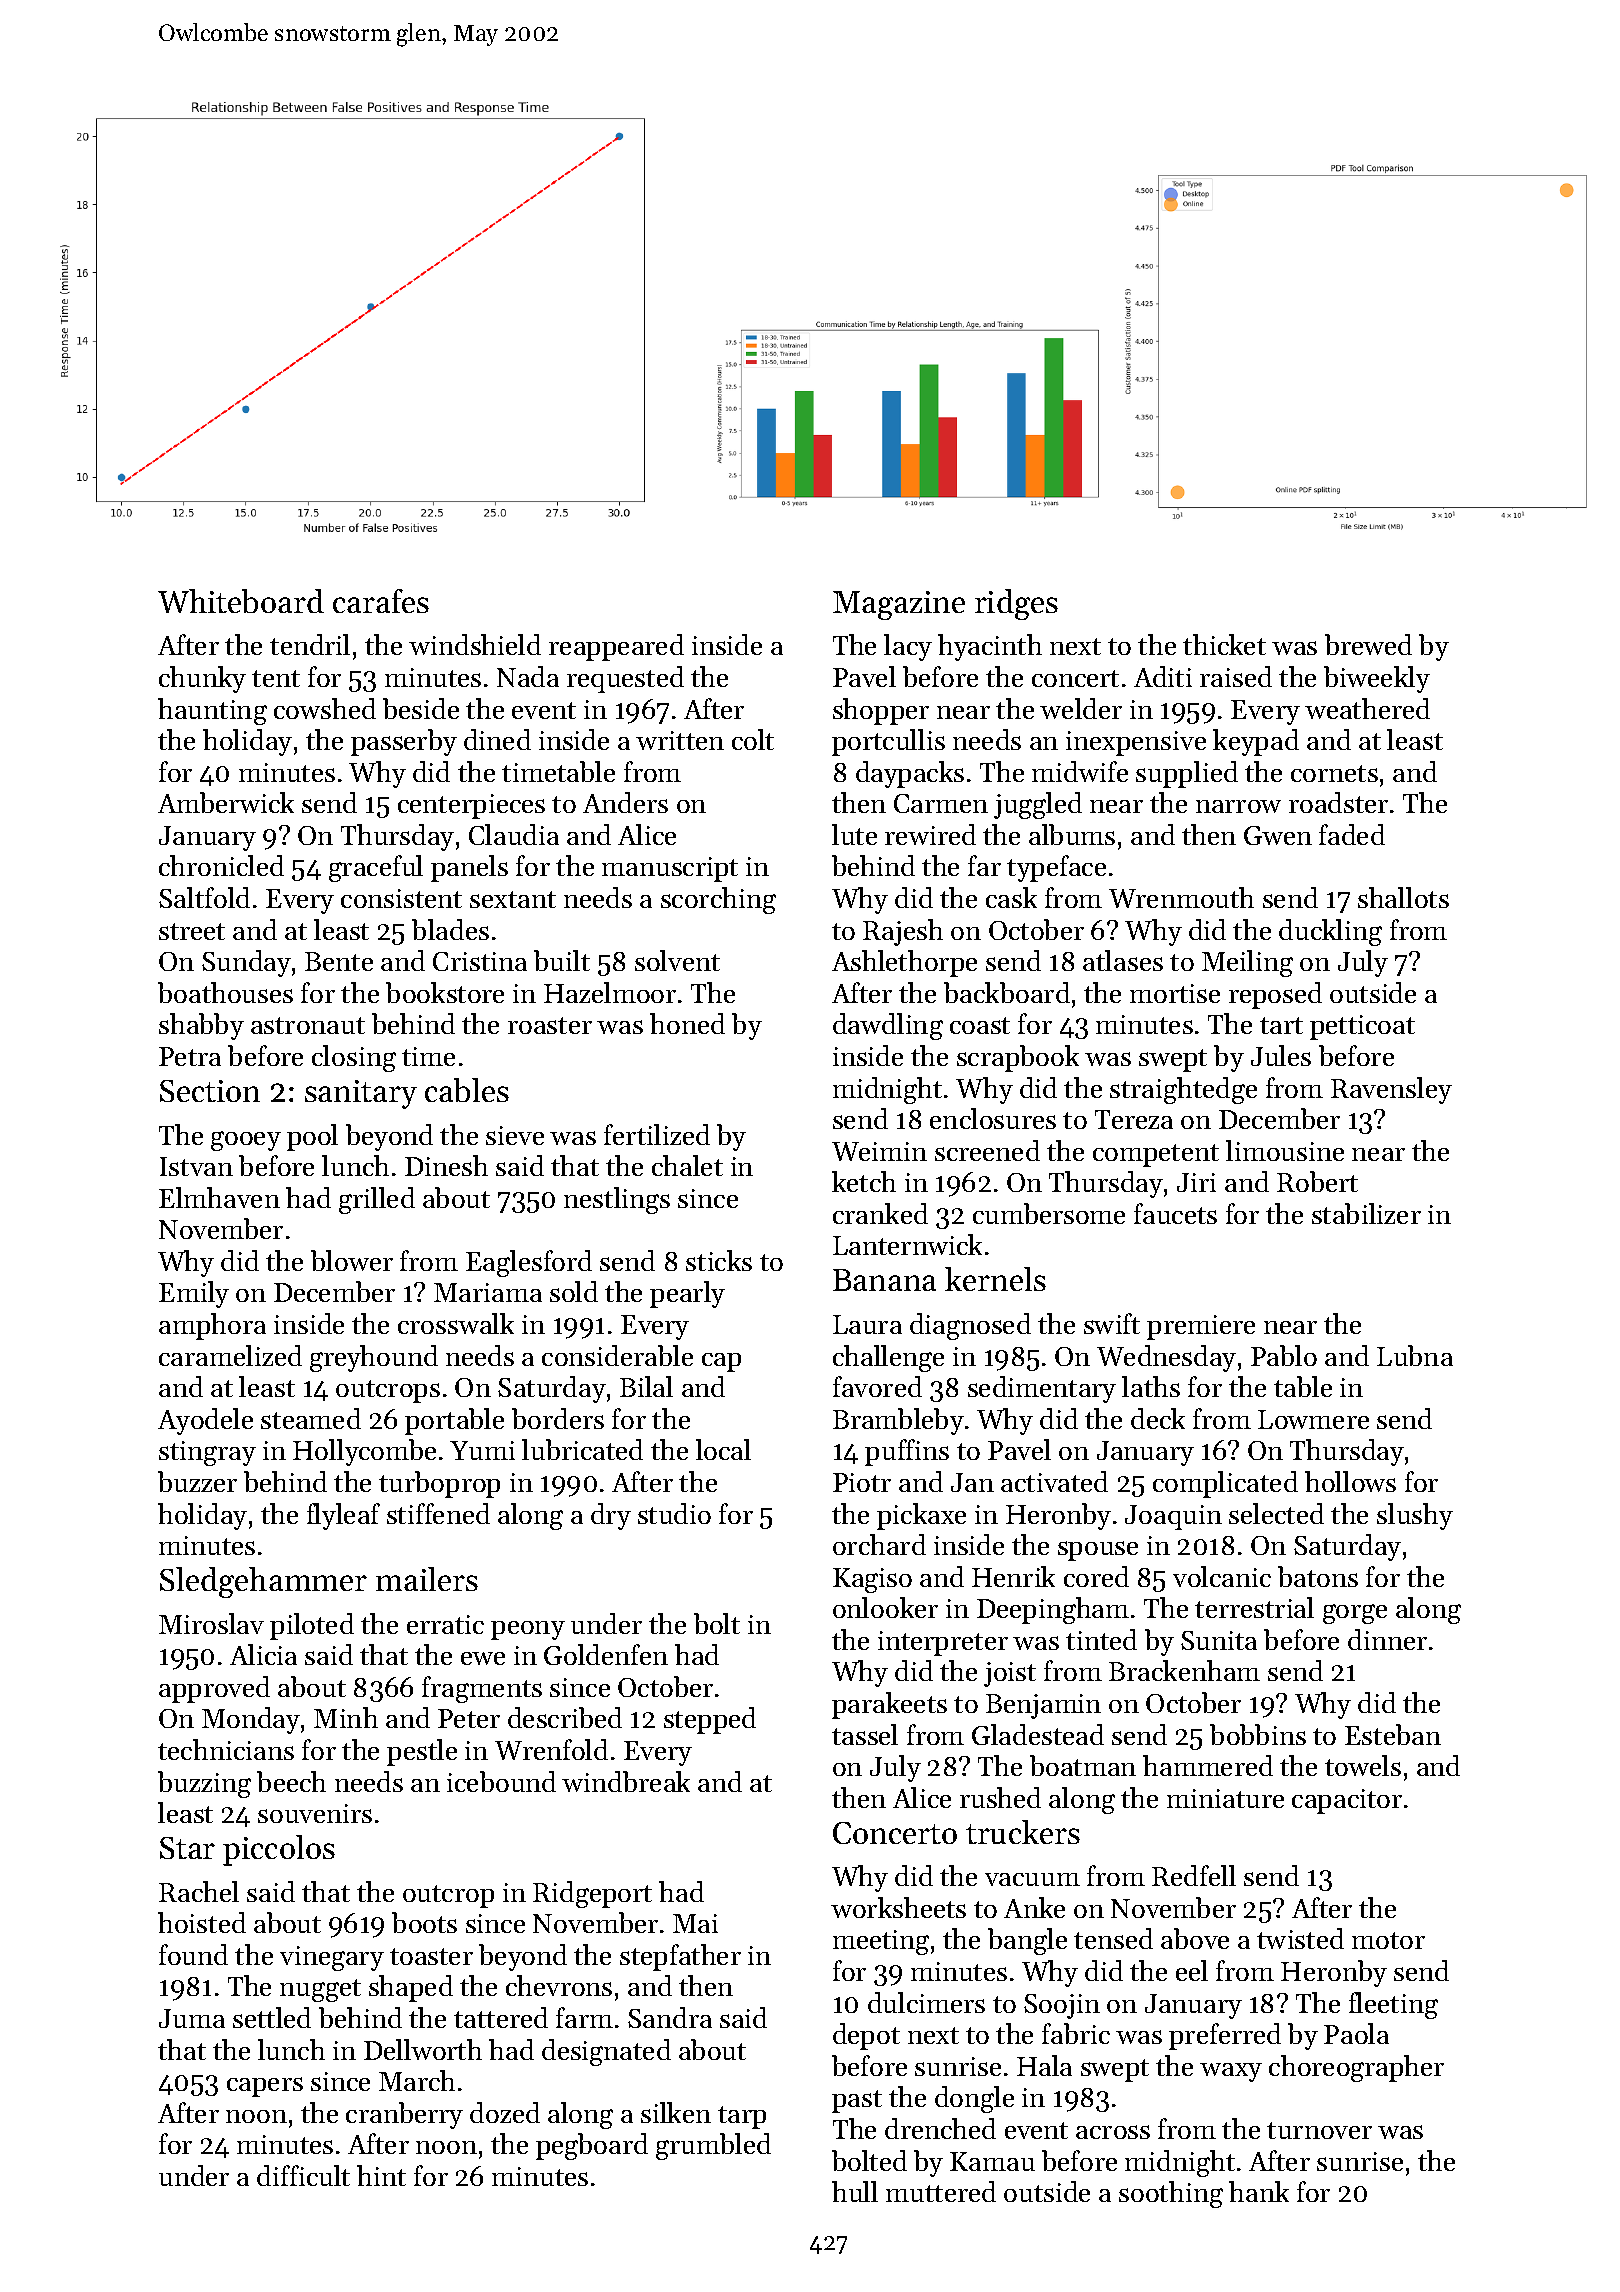 Image resolution: width=1620 pixels, height=2292 pixels. I want to click on silken, so click(676, 2112).
